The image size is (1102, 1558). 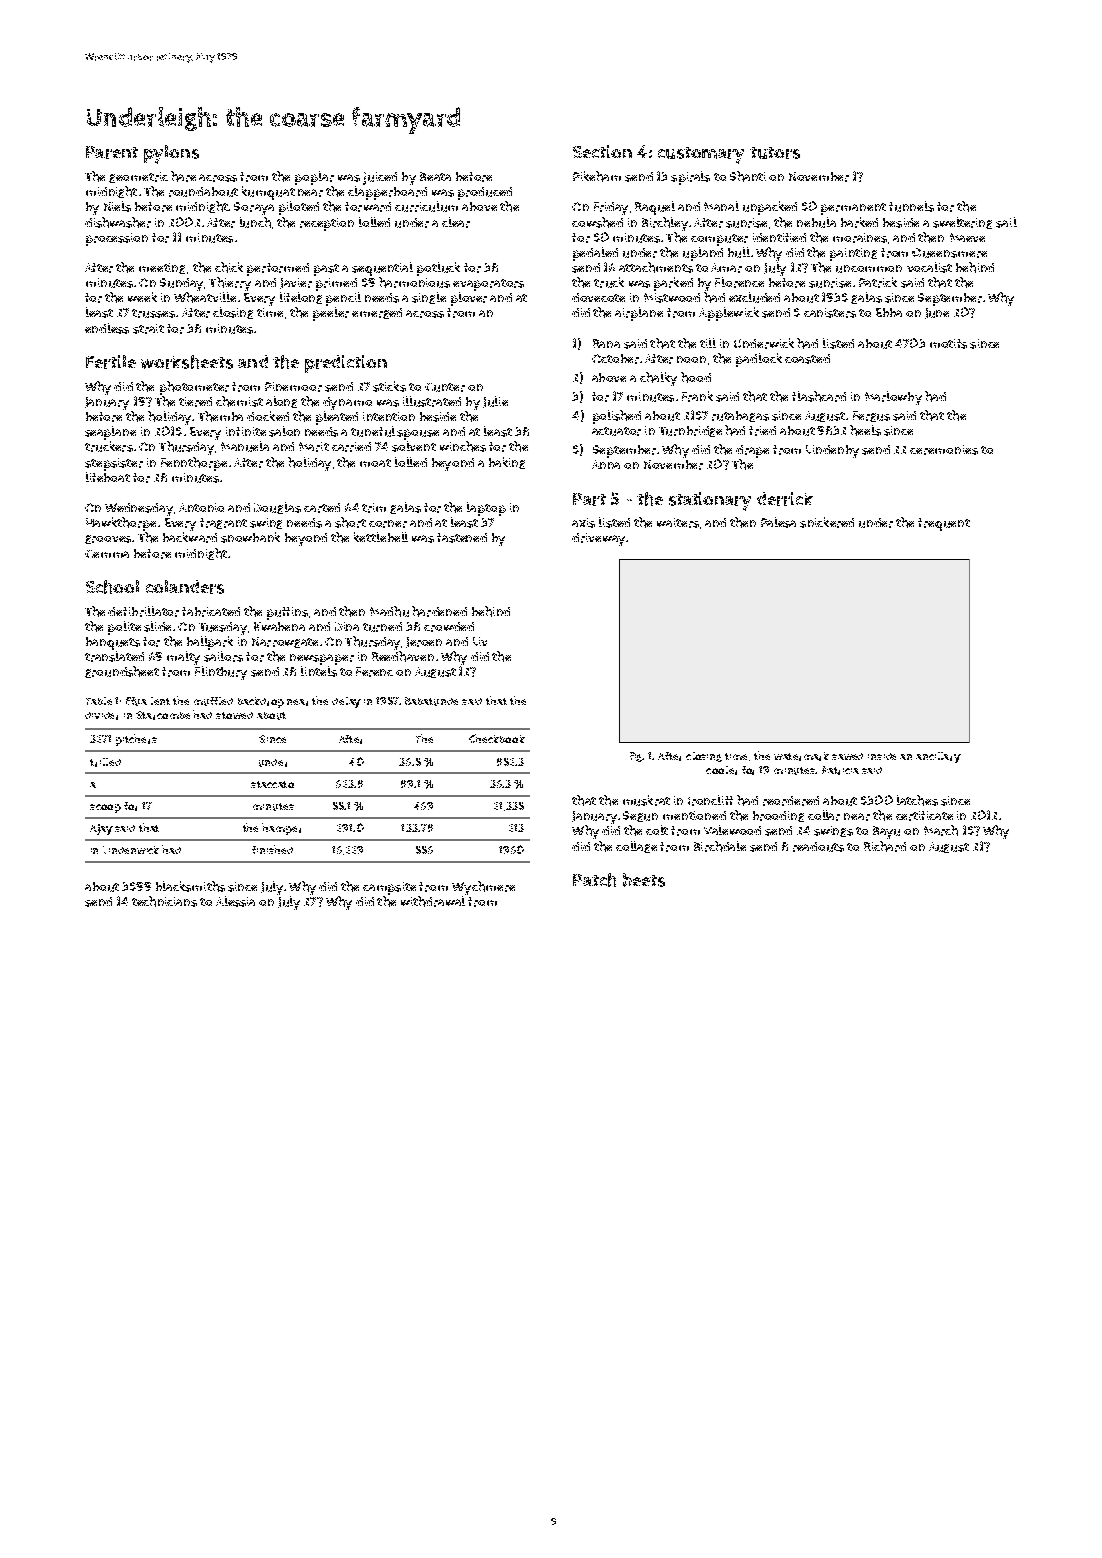 I want to click on scoop, so click(x=105, y=808).
